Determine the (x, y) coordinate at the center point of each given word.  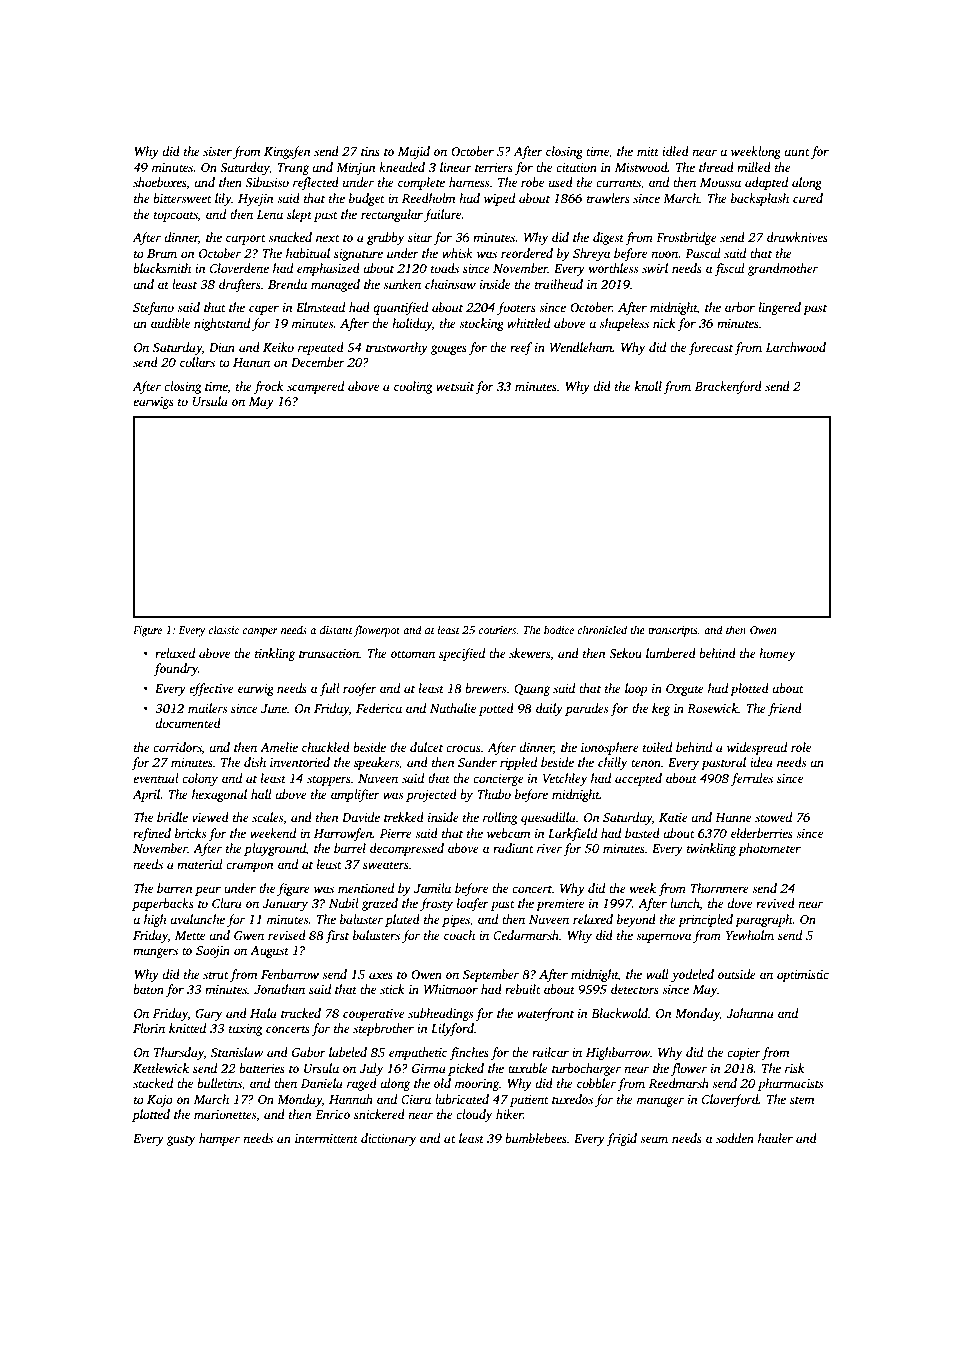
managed (335, 285)
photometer (769, 849)
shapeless (624, 324)
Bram (162, 253)
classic (224, 629)
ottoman (413, 654)
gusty (181, 1140)
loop (636, 689)
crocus (463, 748)
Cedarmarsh (526, 935)
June (274, 708)
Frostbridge (686, 238)
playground (275, 849)
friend (785, 709)
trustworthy (397, 348)
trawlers (608, 198)
